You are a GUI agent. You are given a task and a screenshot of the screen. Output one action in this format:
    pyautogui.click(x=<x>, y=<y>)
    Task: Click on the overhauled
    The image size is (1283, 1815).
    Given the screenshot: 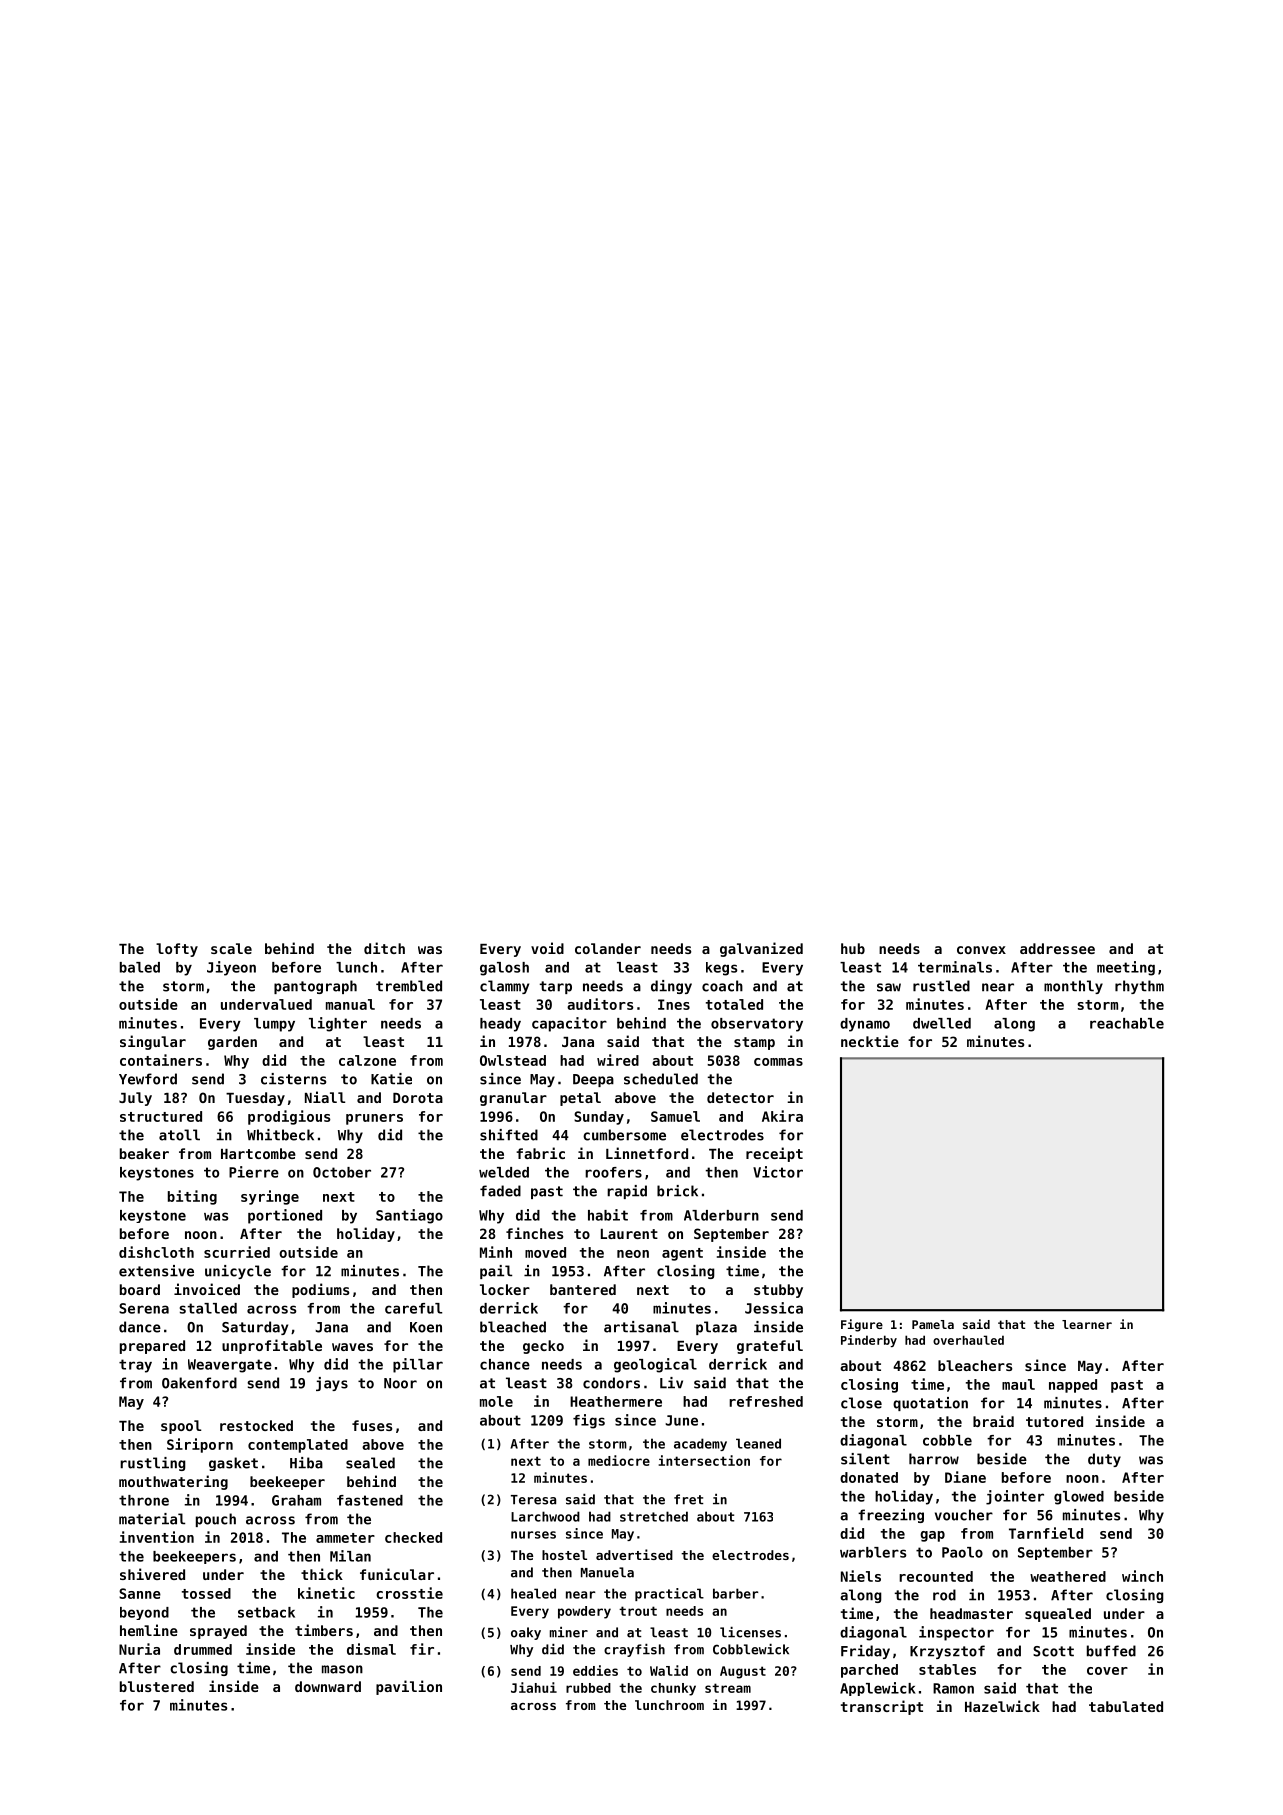 What is the action you would take?
    pyautogui.click(x=968, y=1340)
